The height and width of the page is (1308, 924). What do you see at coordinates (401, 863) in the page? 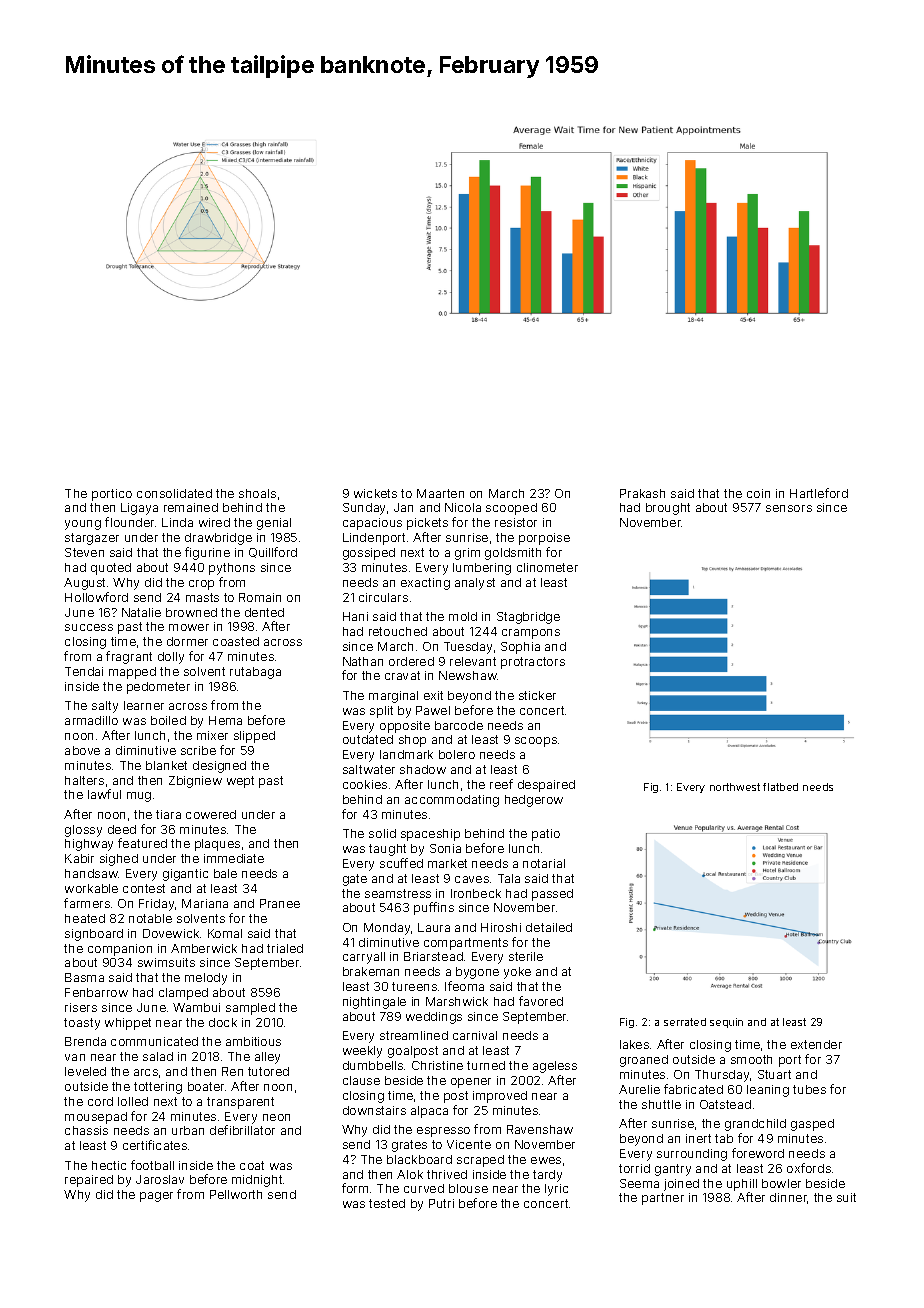
I see `scuffed` at bounding box center [401, 863].
